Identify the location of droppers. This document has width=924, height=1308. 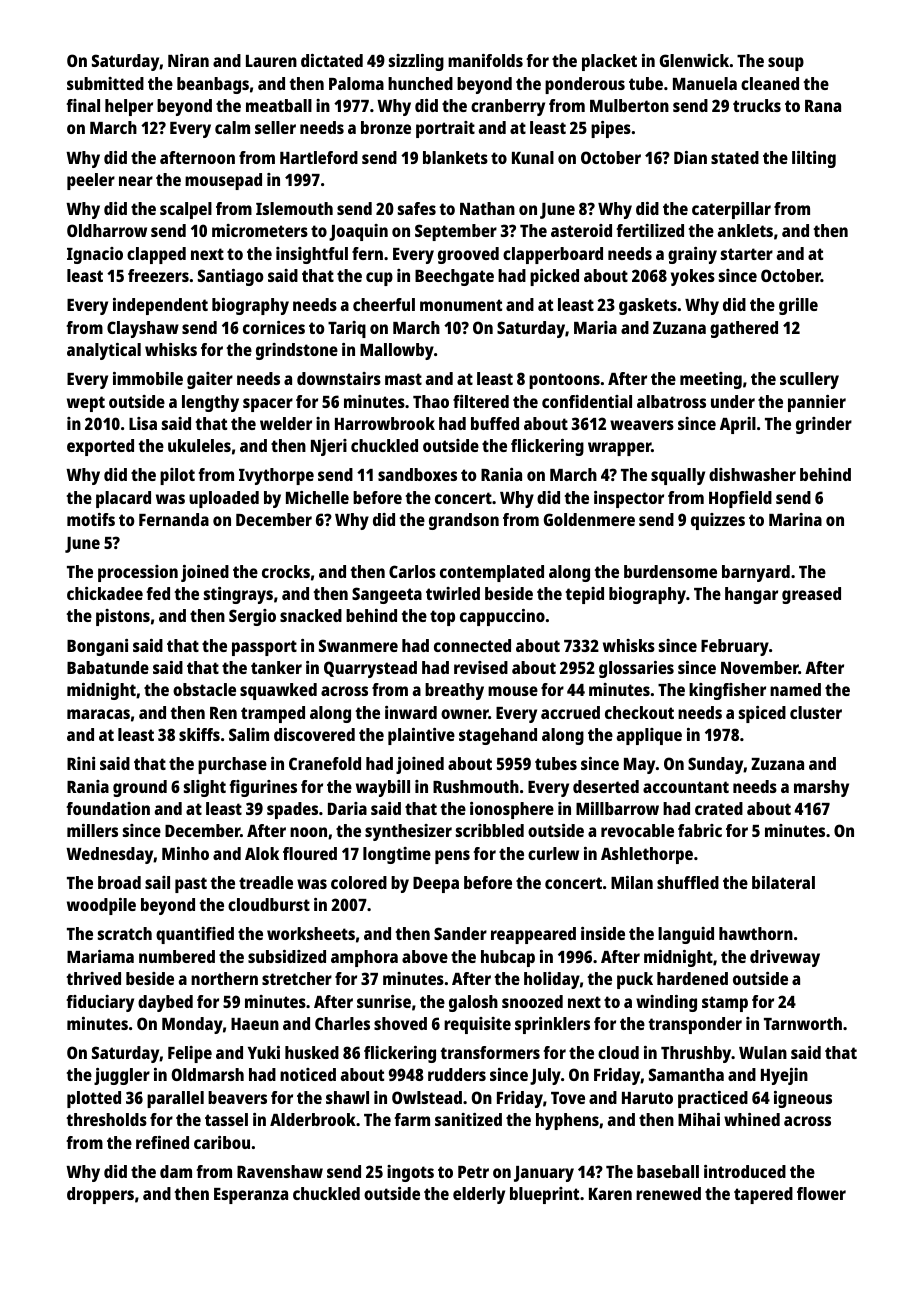
(100, 1195).
